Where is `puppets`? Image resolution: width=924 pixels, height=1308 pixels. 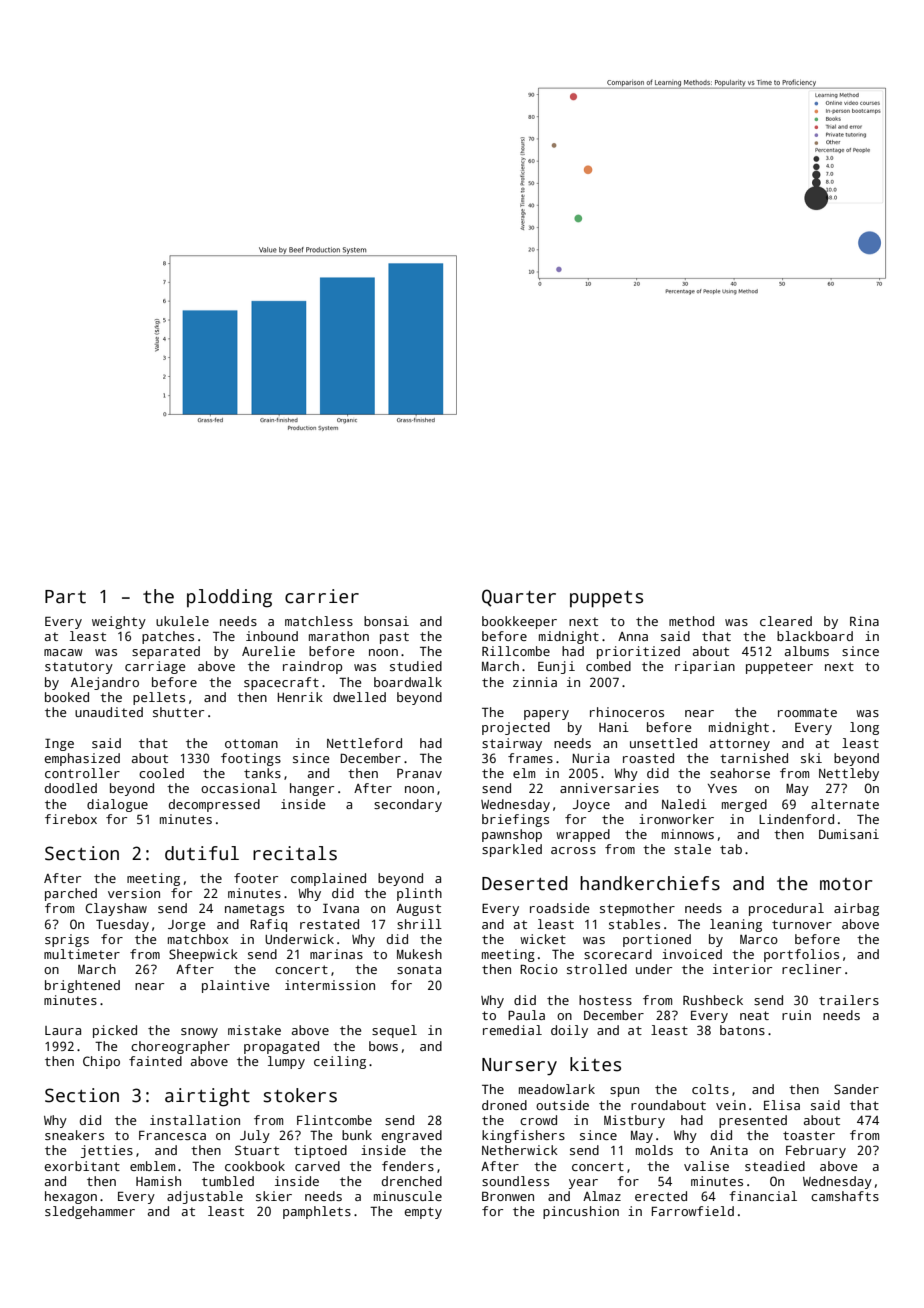
puppets is located at coordinates (606, 599).
